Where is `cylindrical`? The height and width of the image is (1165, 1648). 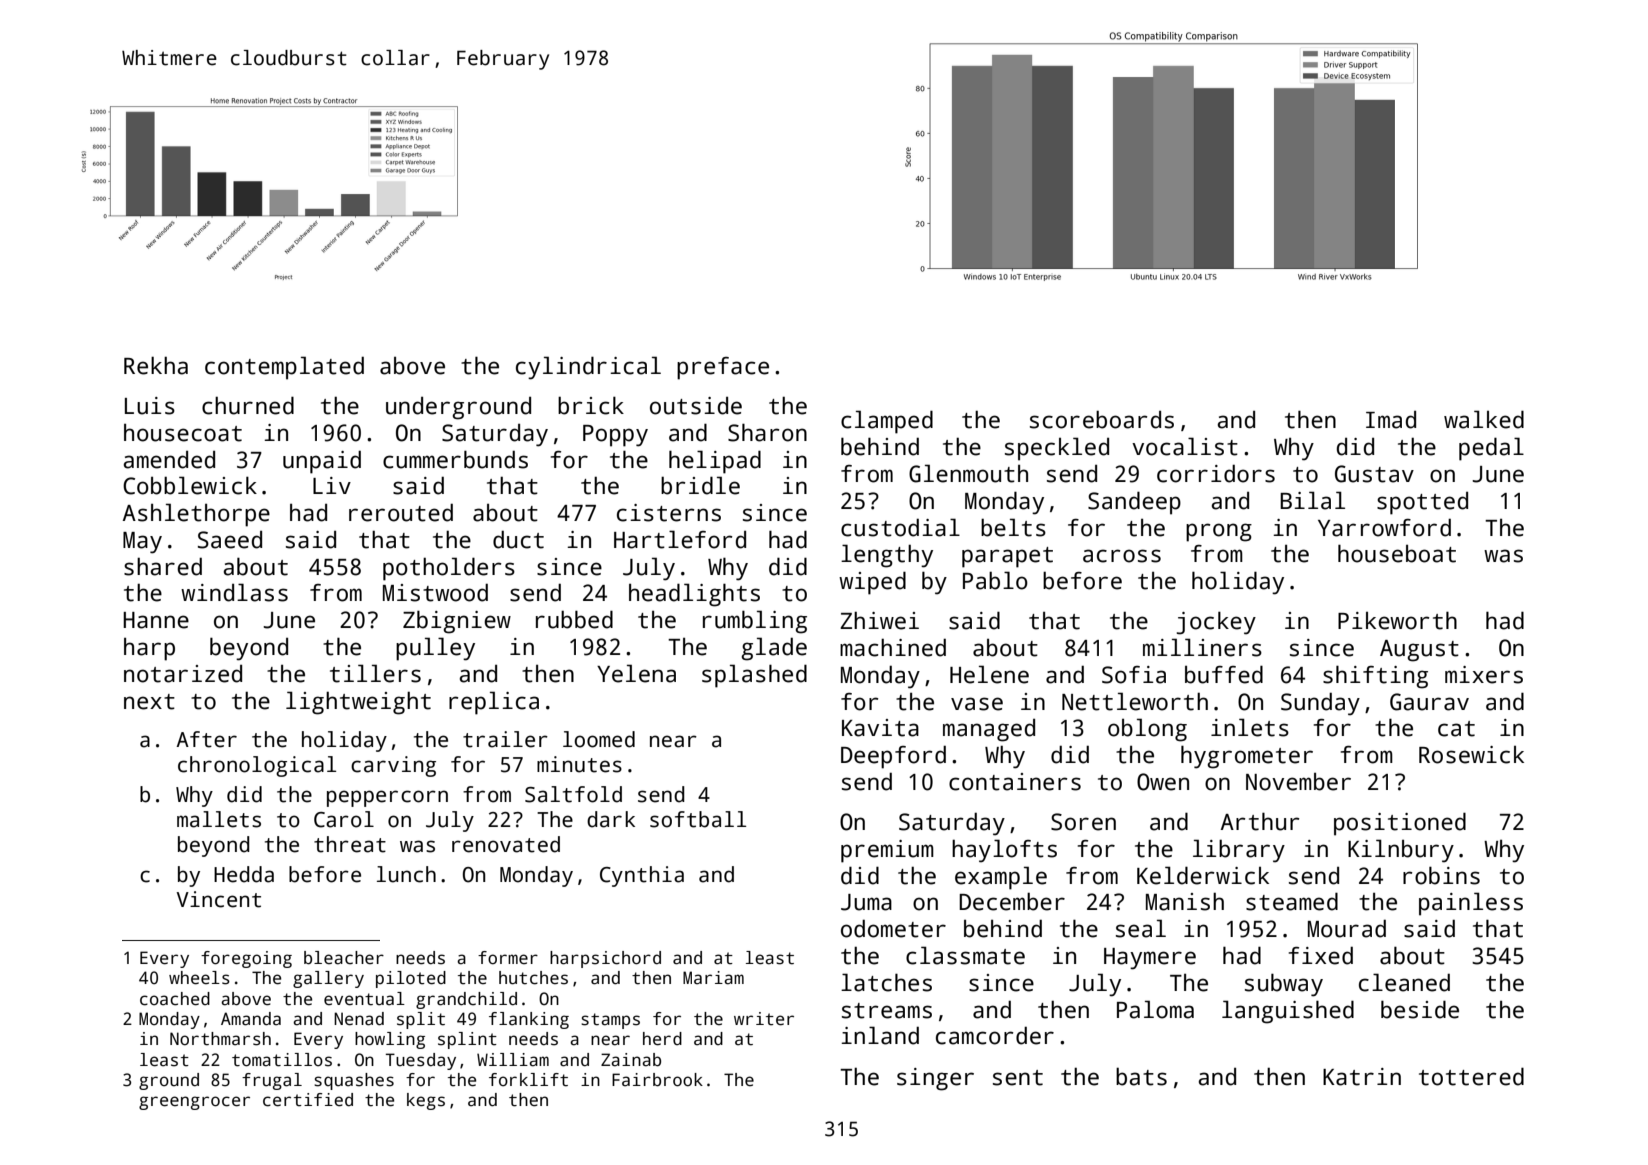
cylindrical is located at coordinates (588, 368).
